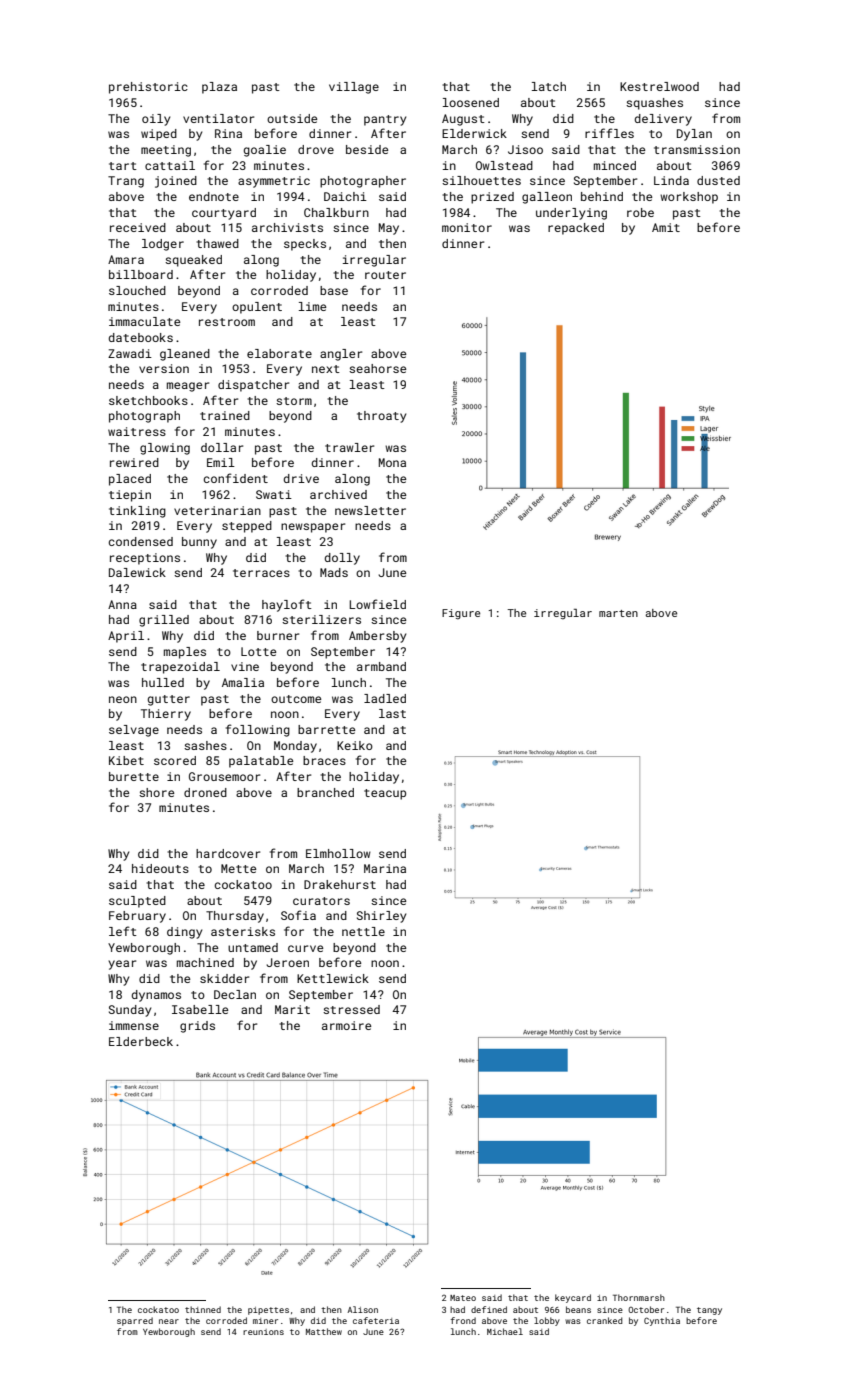 This image has height=1400, width=849. I want to click on newsletter, so click(370, 510).
